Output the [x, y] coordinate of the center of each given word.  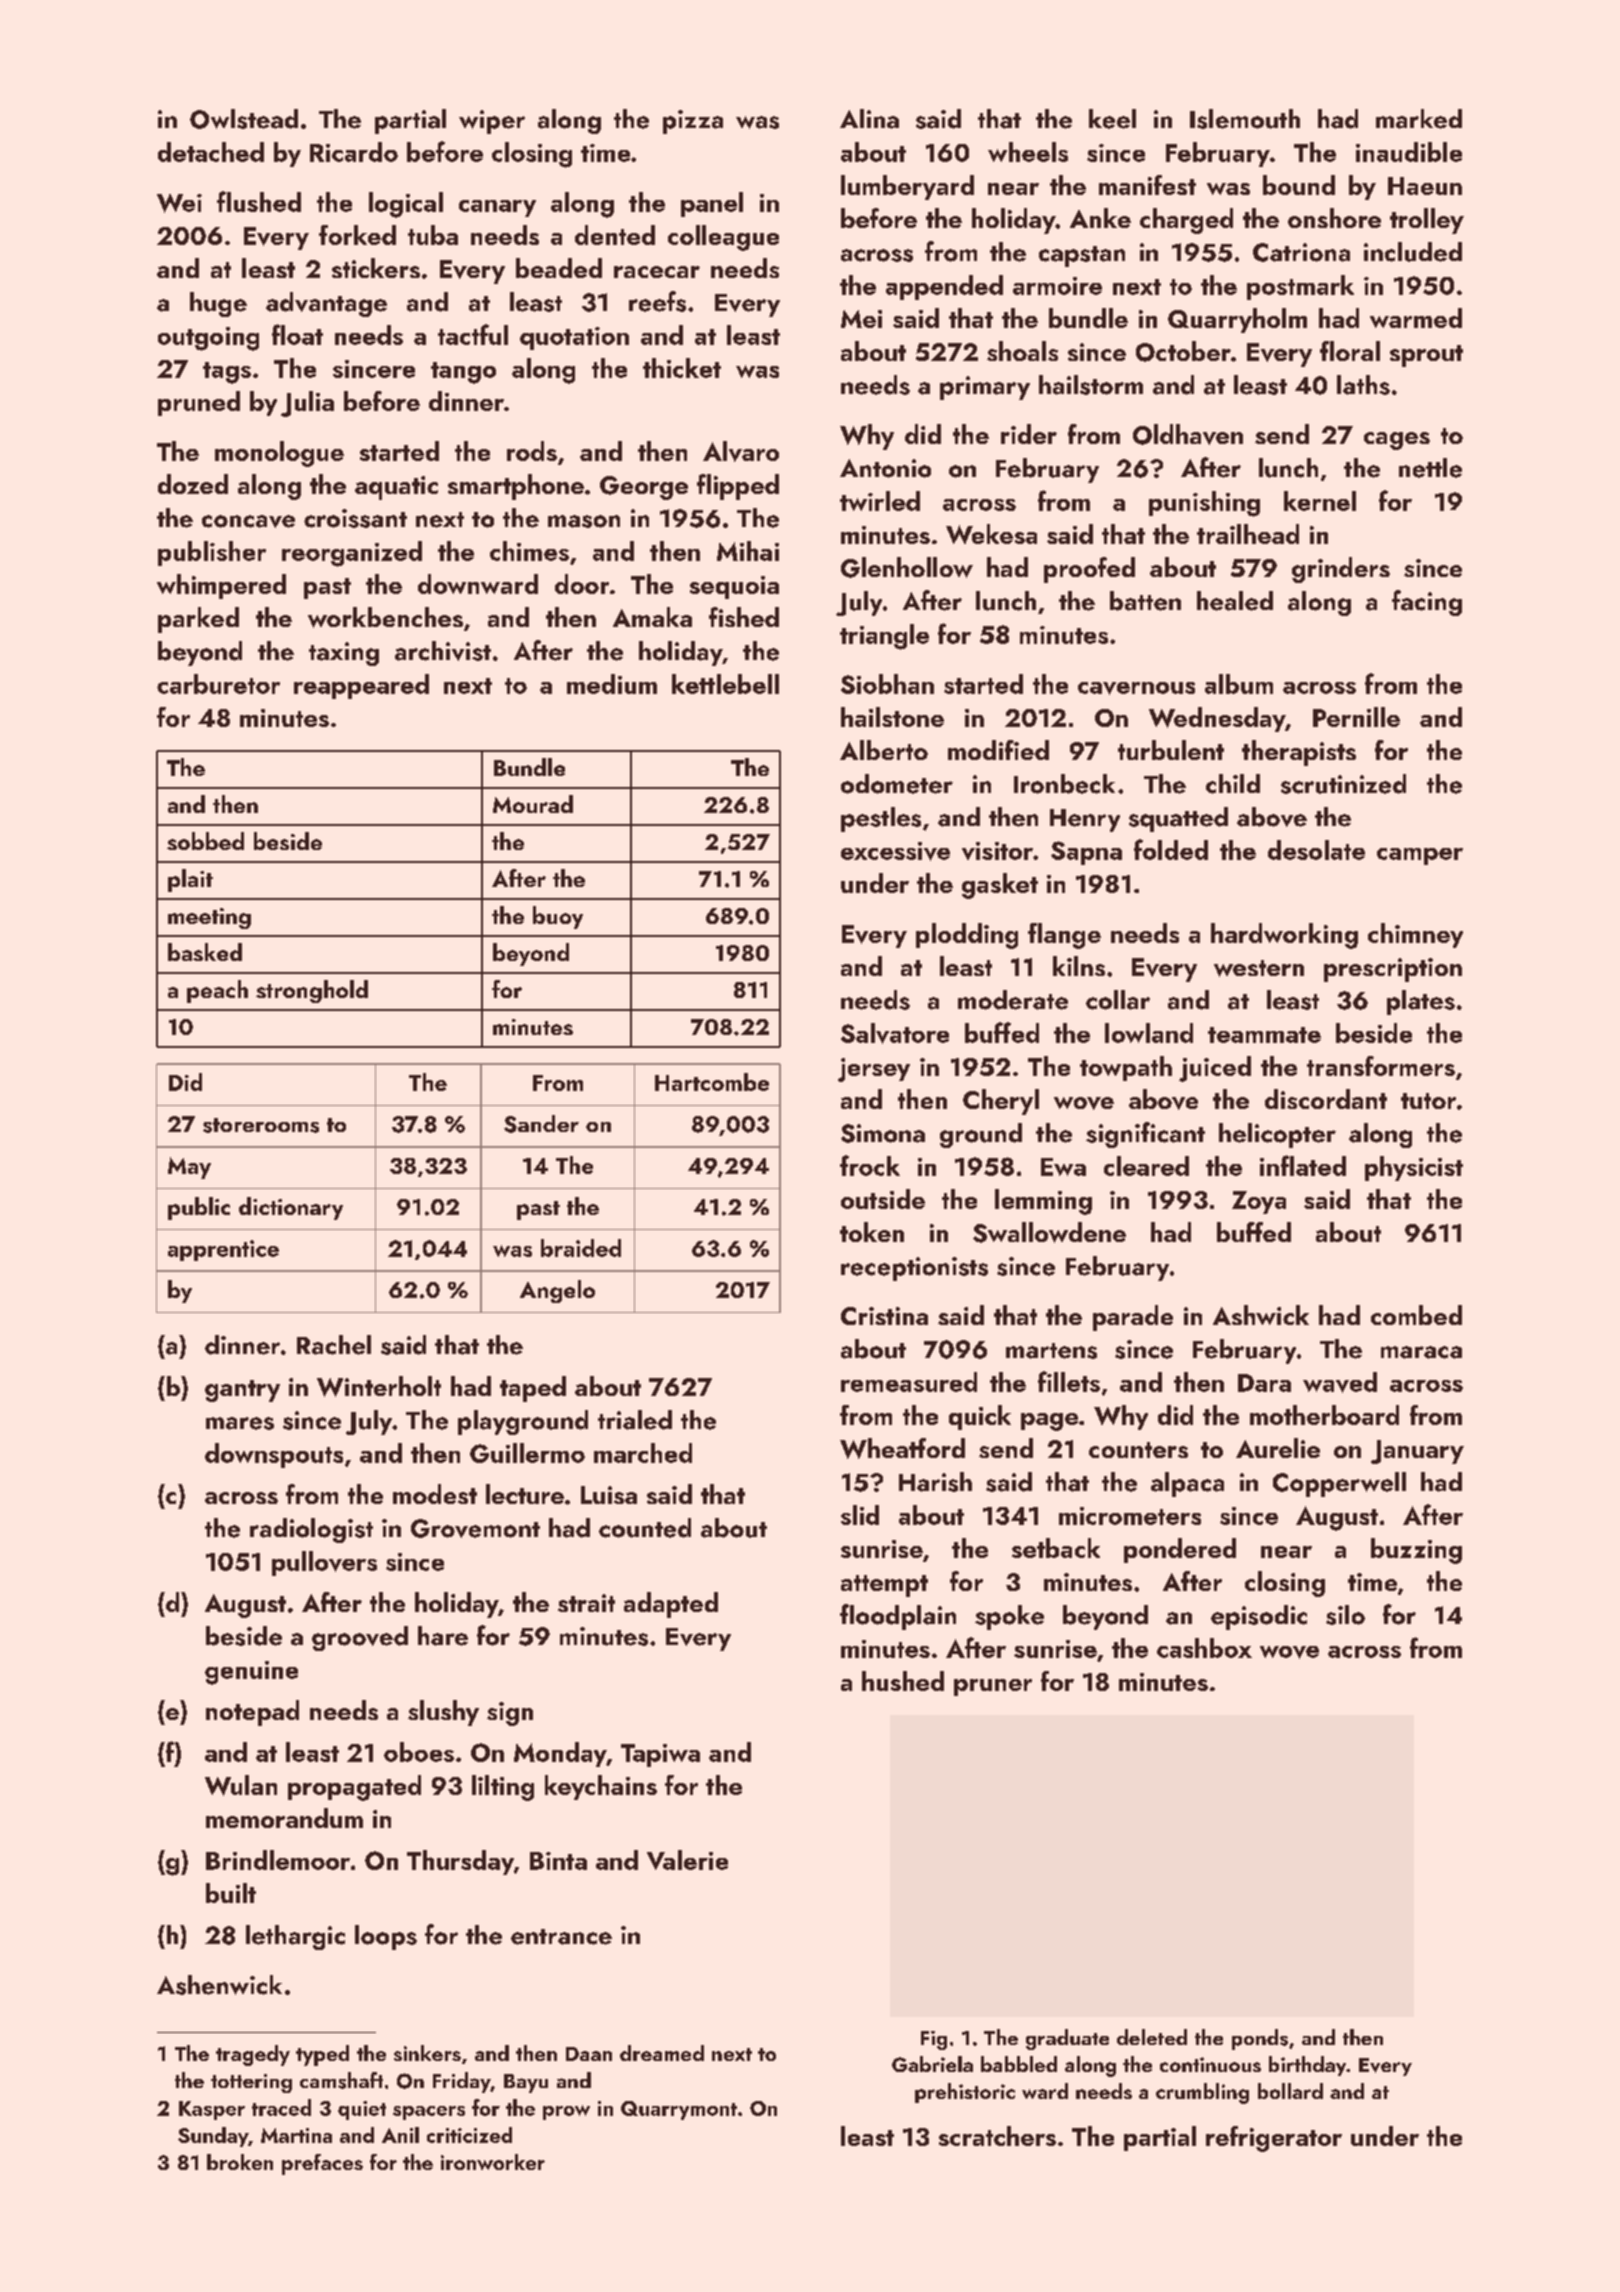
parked [198, 620]
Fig [934, 2040]
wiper [492, 122]
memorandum [284, 1818]
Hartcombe [712, 1082]
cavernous [1136, 688]
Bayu [526, 2083]
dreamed [662, 2053]
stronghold [312, 991]
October [1183, 351]
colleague [723, 238]
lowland [1149, 1033]
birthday [1307, 2066]
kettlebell [725, 684]
